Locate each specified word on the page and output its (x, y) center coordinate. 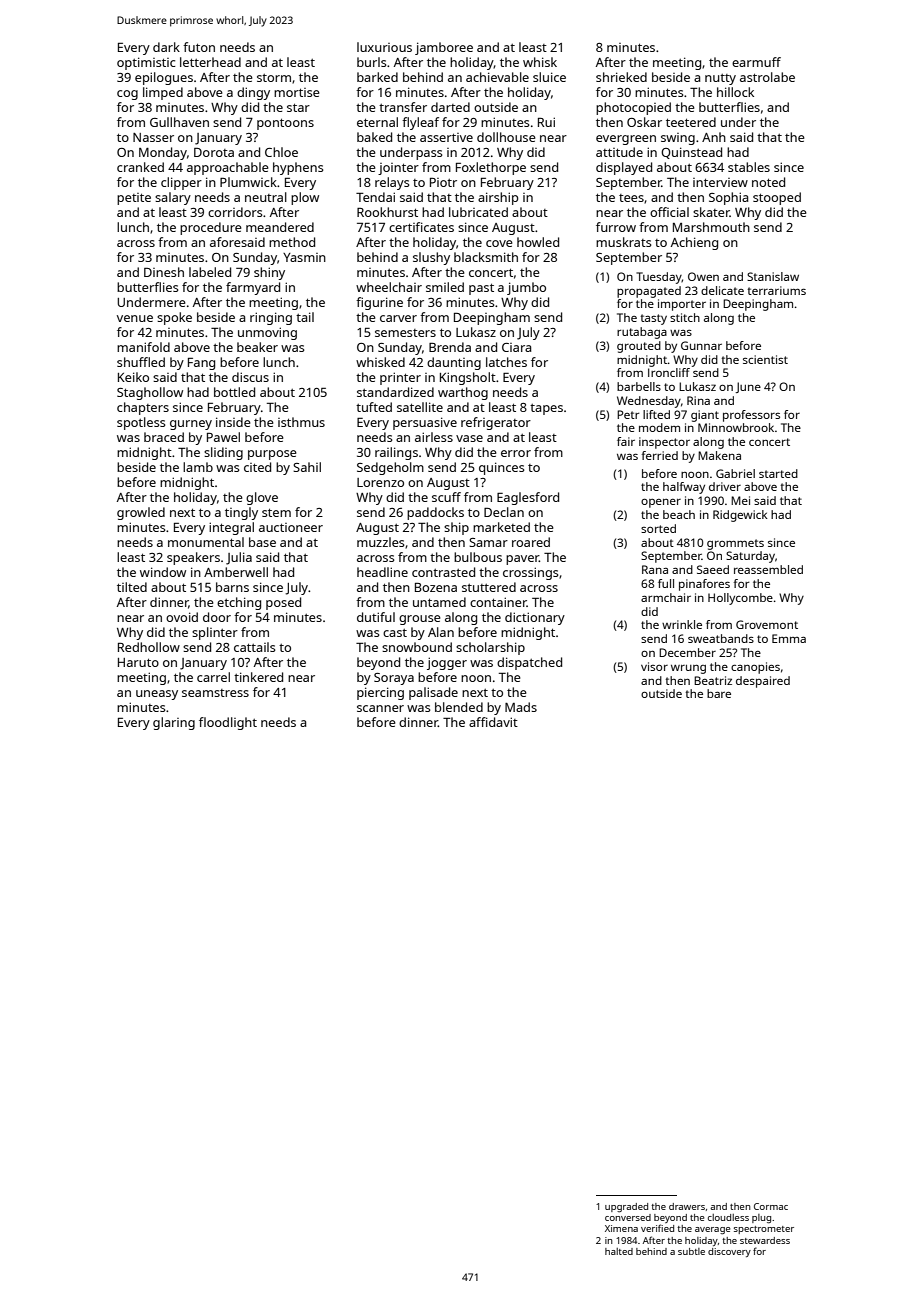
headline (382, 572)
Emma (789, 638)
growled (141, 513)
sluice (549, 77)
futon (199, 47)
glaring (174, 723)
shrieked (621, 77)
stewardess (765, 1240)
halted (619, 1251)
